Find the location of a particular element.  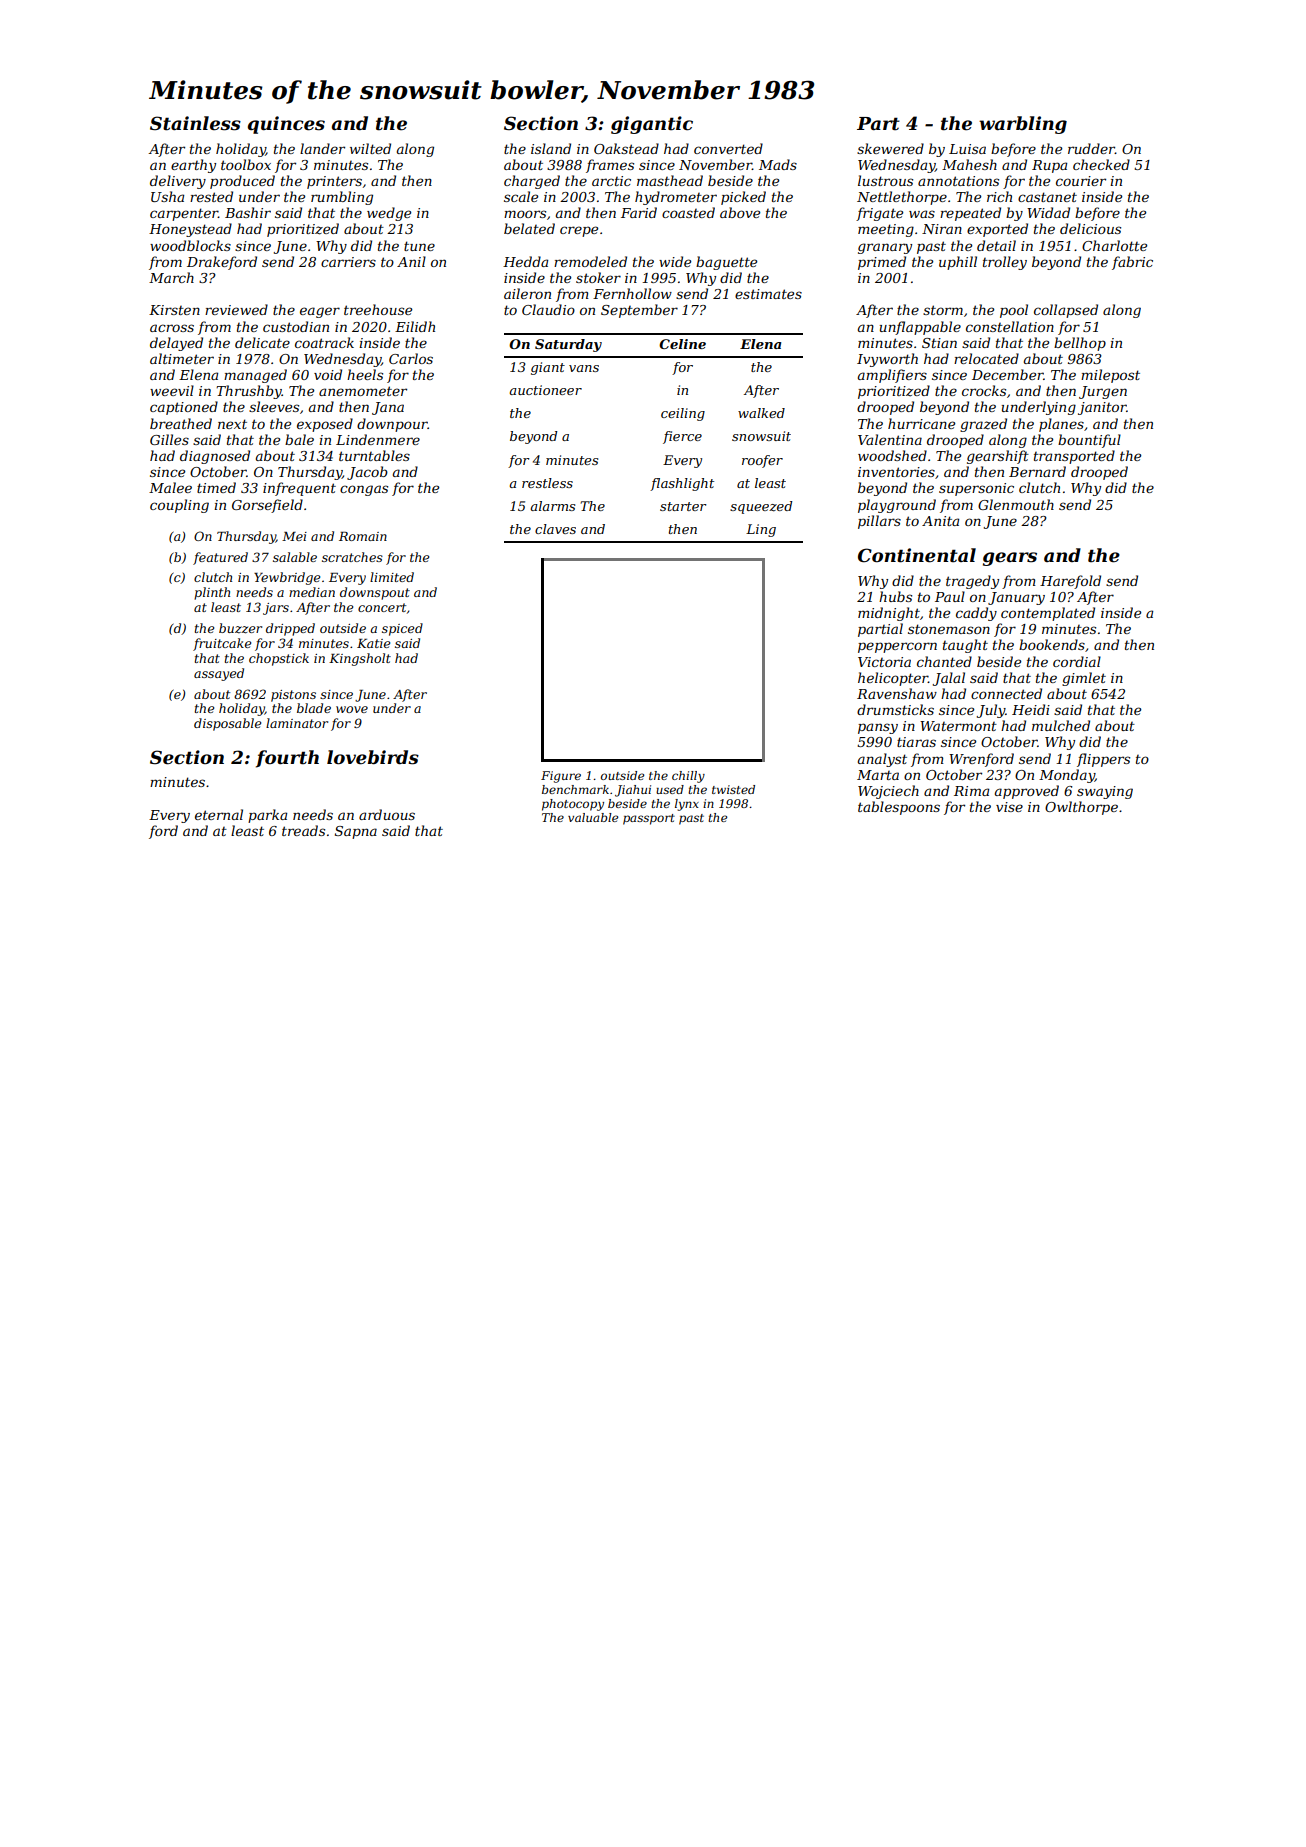

rudder is located at coordinates (1091, 148).
